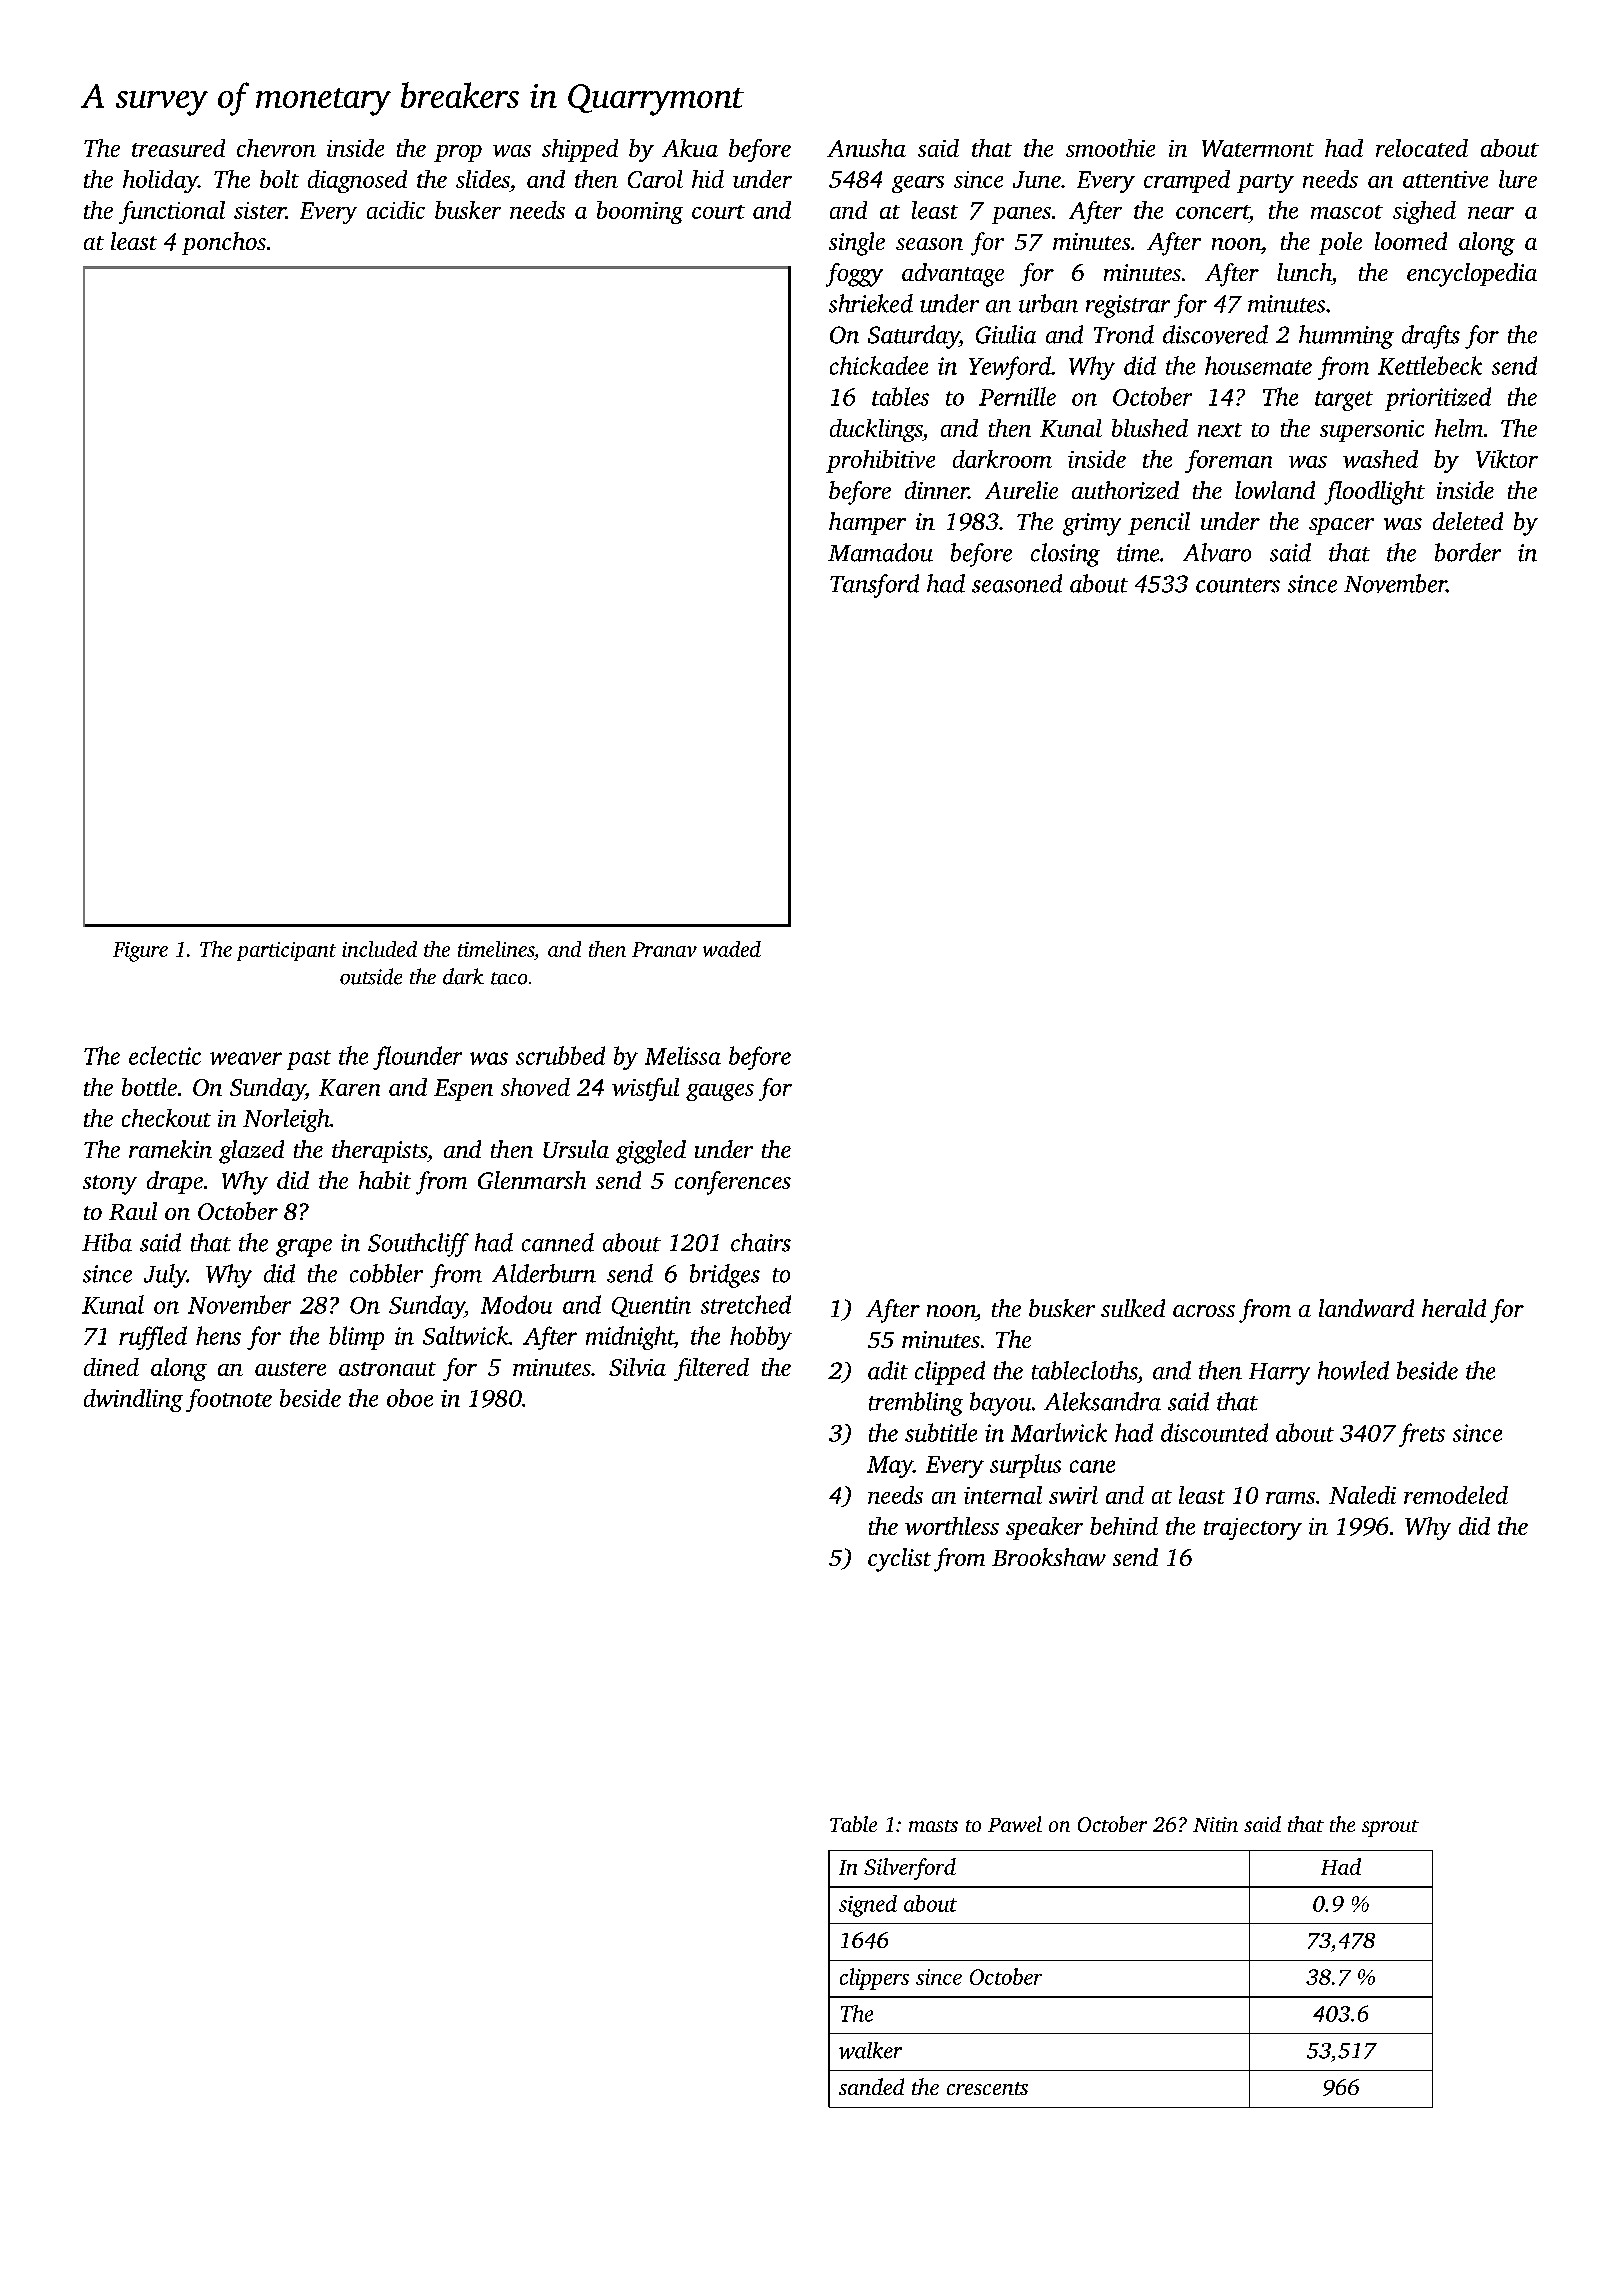 The image size is (1620, 2292). What do you see at coordinates (229, 1400) in the document?
I see `footnote` at bounding box center [229, 1400].
